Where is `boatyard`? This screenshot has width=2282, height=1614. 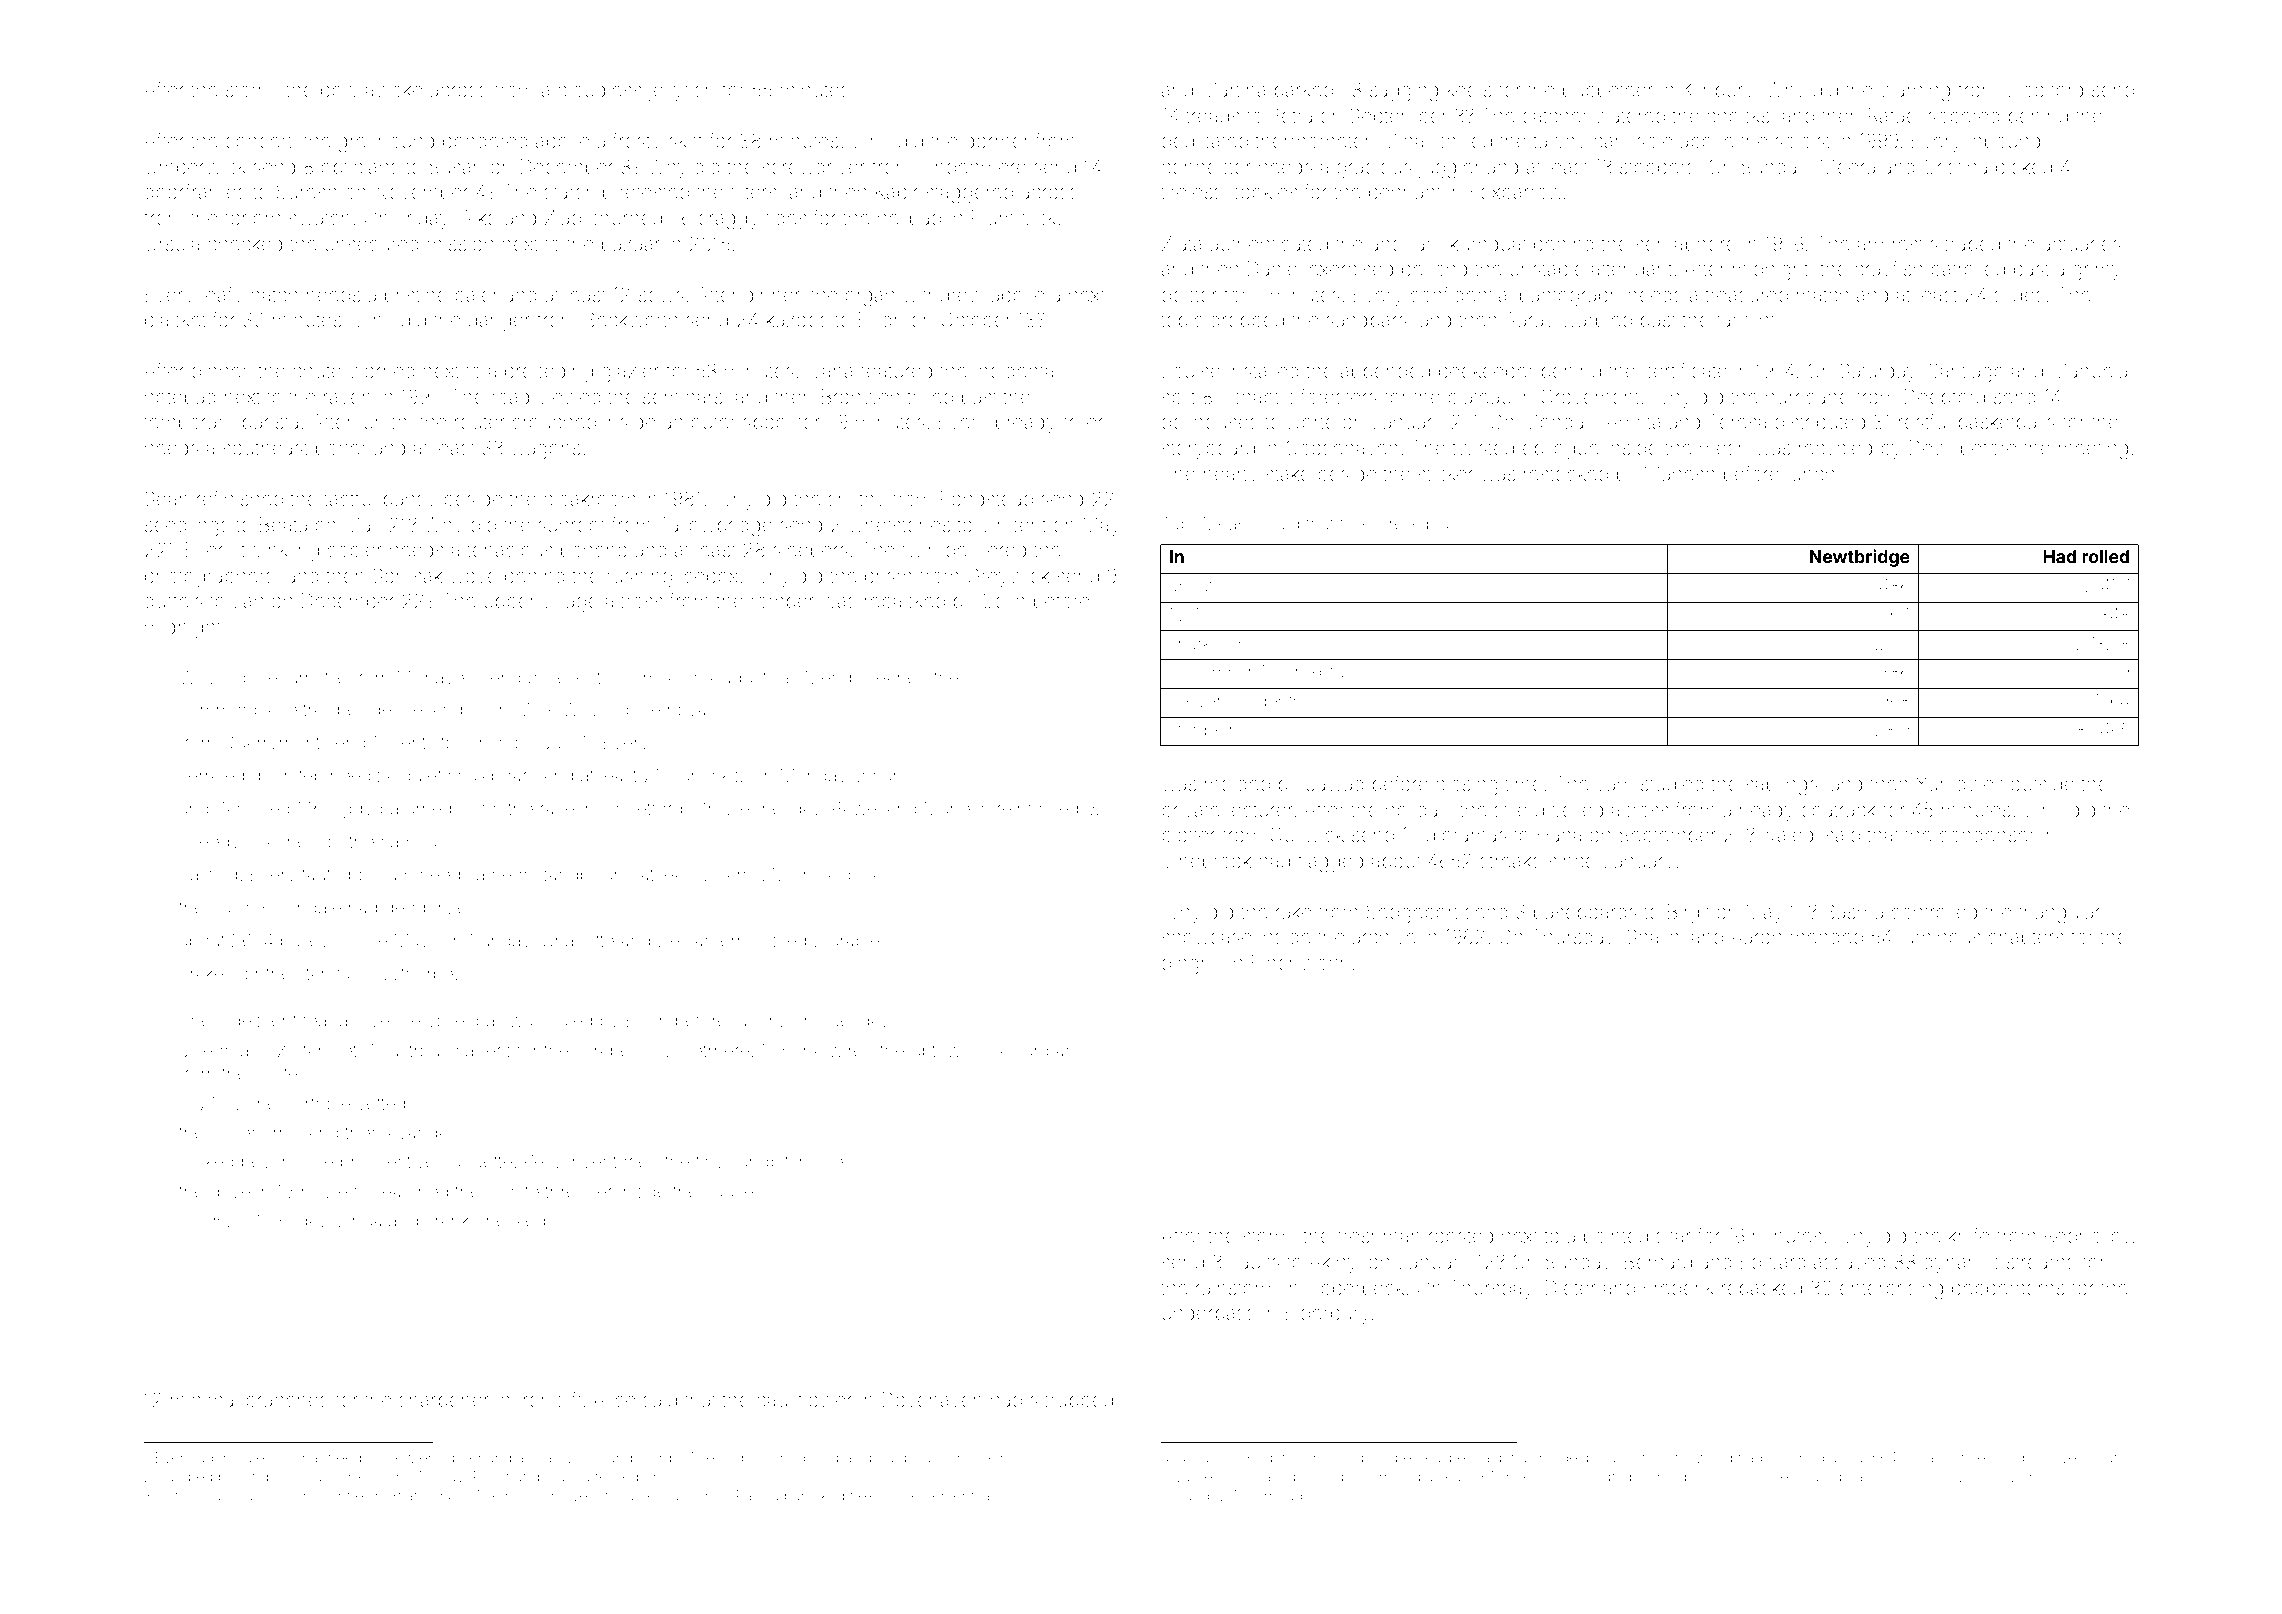
boatyard is located at coordinates (1013, 1052).
